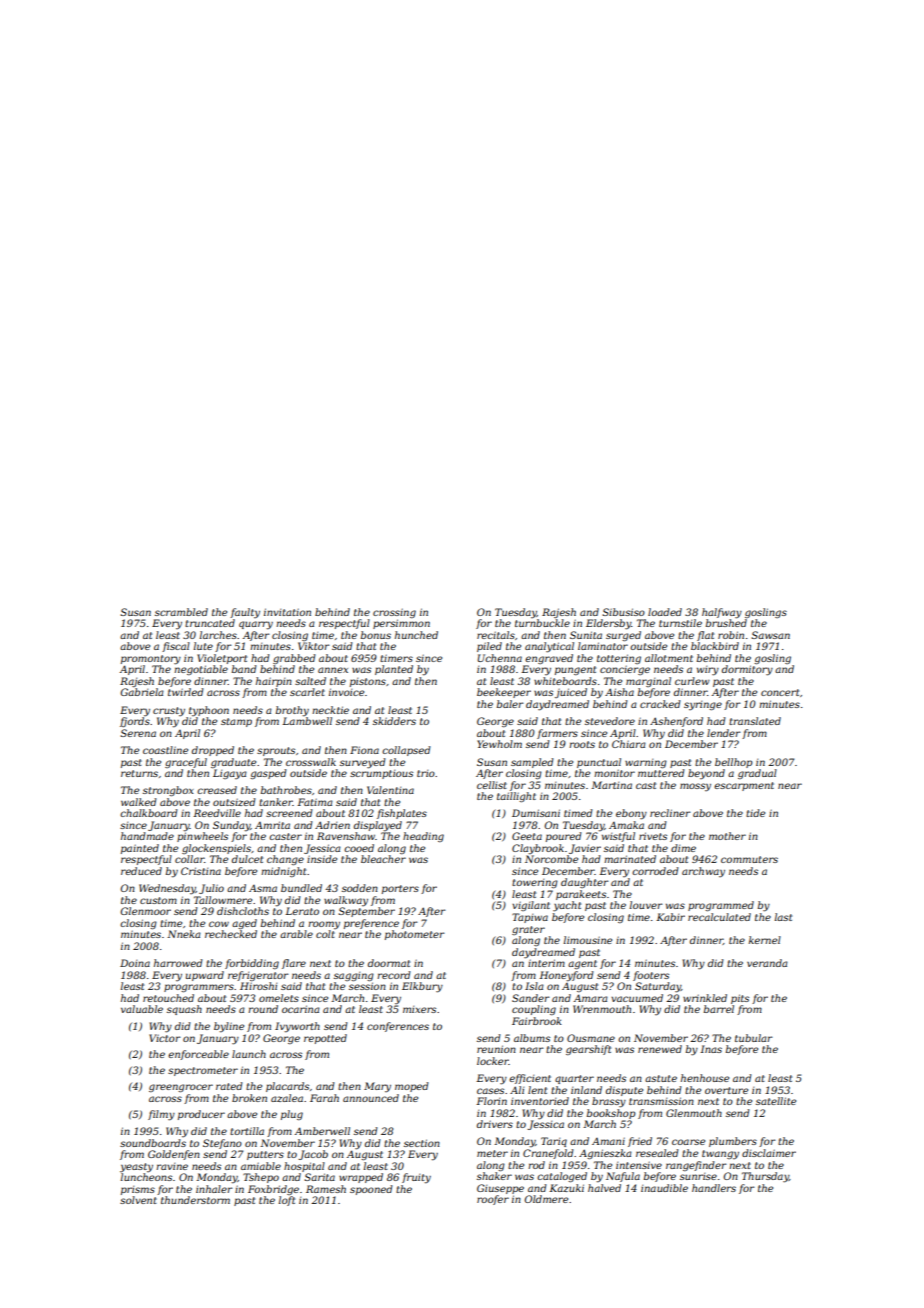  What do you see at coordinates (274, 682) in the image?
I see `hairpin` at bounding box center [274, 682].
